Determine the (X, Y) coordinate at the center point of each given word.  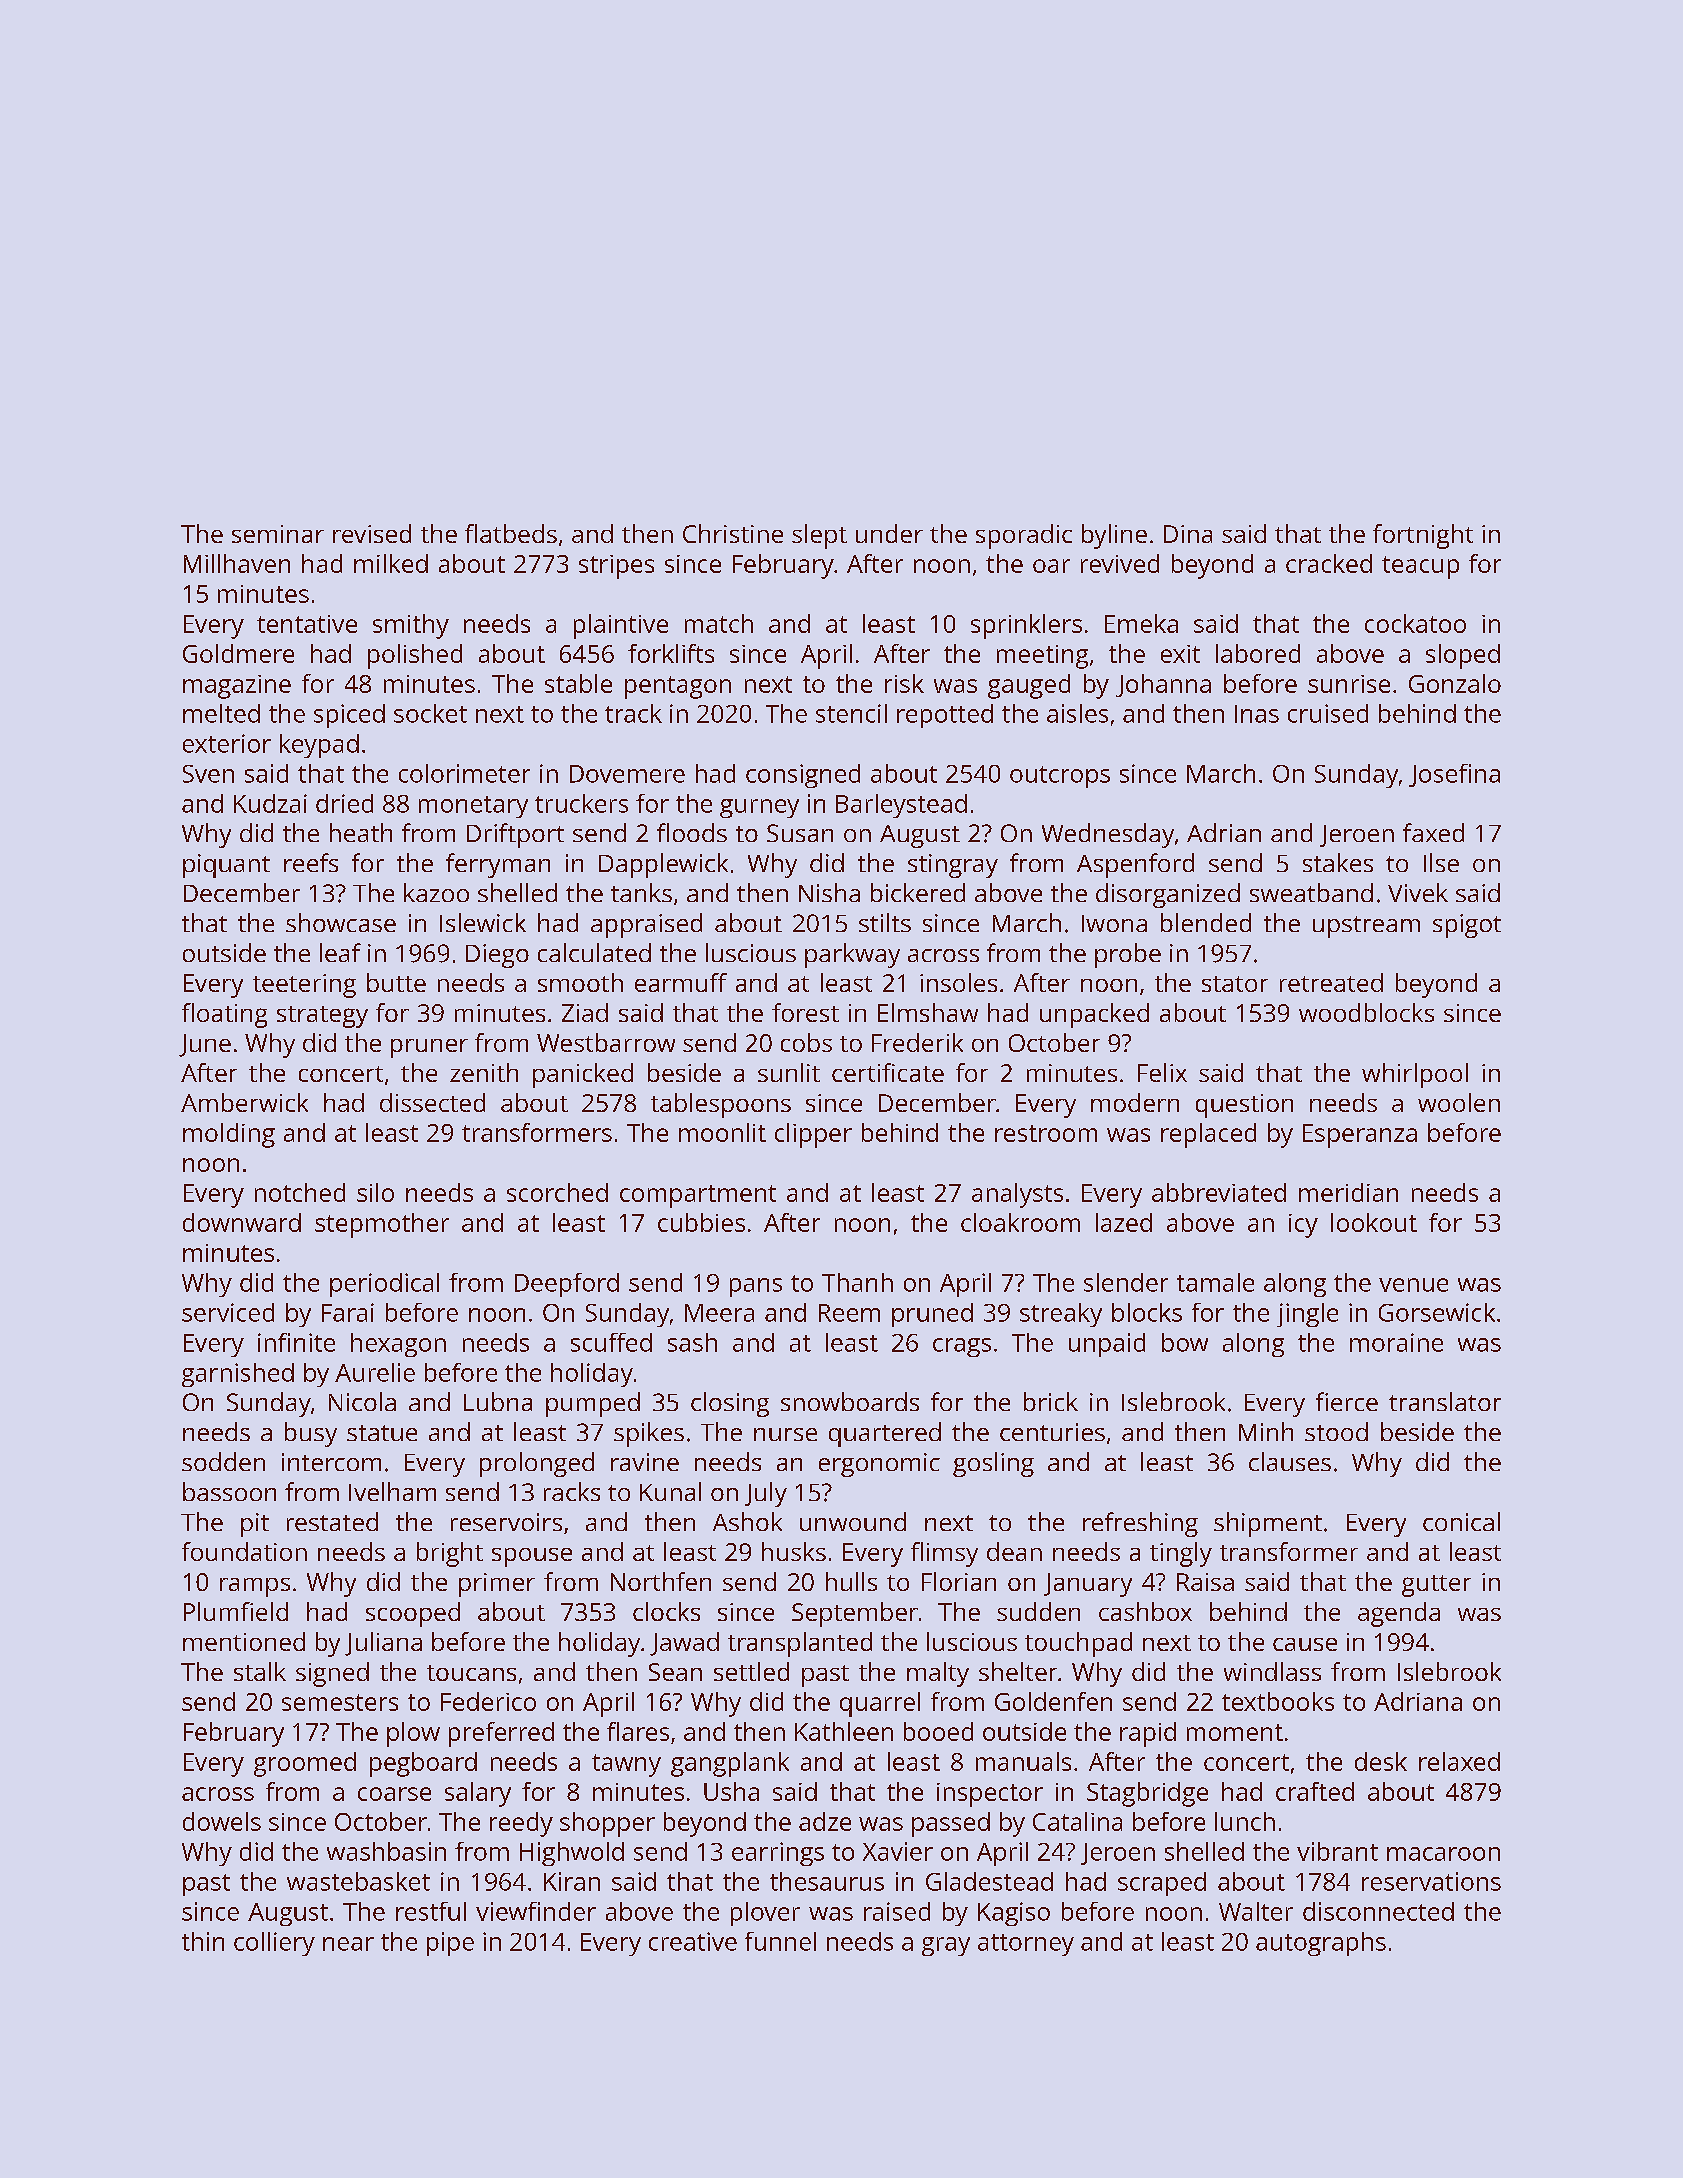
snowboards (850, 1401)
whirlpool (1415, 1075)
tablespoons (721, 1105)
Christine (733, 533)
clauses (1290, 1461)
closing (730, 1404)
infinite (296, 1342)
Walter (1256, 1911)
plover (765, 1914)
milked (391, 563)
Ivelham (392, 1491)
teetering (304, 986)
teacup (1420, 567)
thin (203, 1941)
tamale (1215, 1282)
